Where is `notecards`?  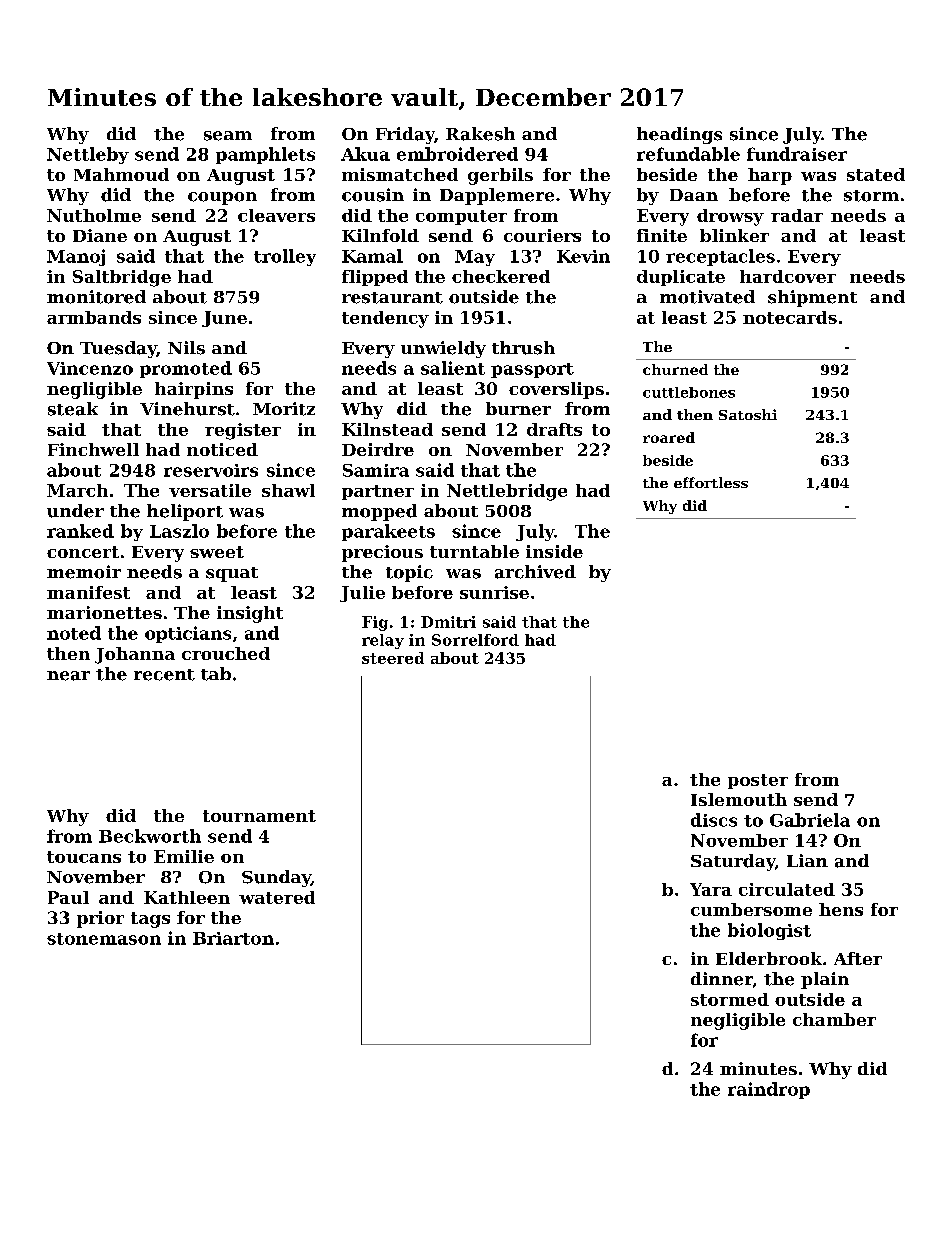 notecards is located at coordinates (790, 317).
